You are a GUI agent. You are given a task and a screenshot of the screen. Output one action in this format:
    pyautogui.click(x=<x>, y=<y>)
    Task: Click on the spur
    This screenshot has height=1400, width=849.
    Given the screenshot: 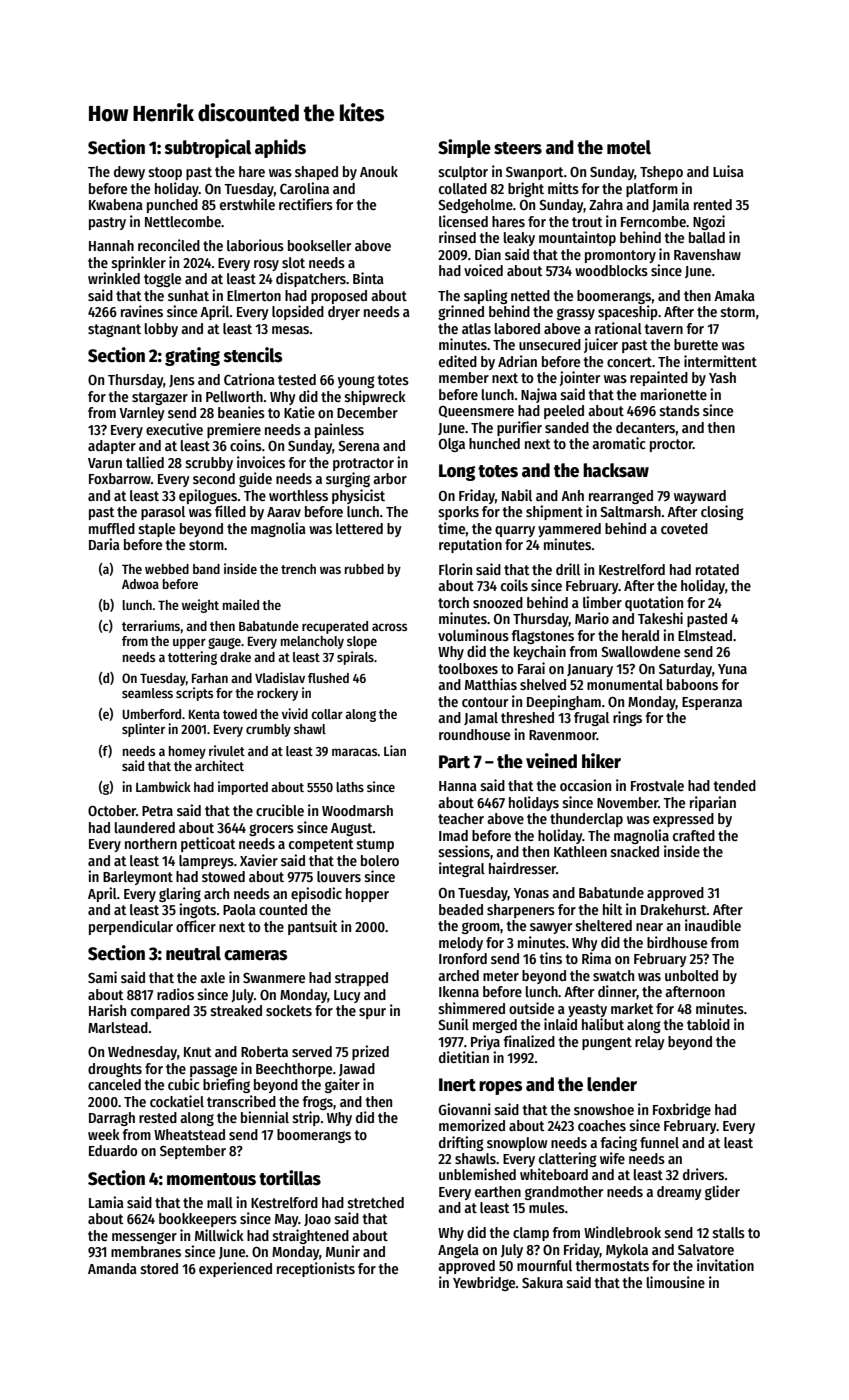 What is the action you would take?
    pyautogui.click(x=372, y=1013)
